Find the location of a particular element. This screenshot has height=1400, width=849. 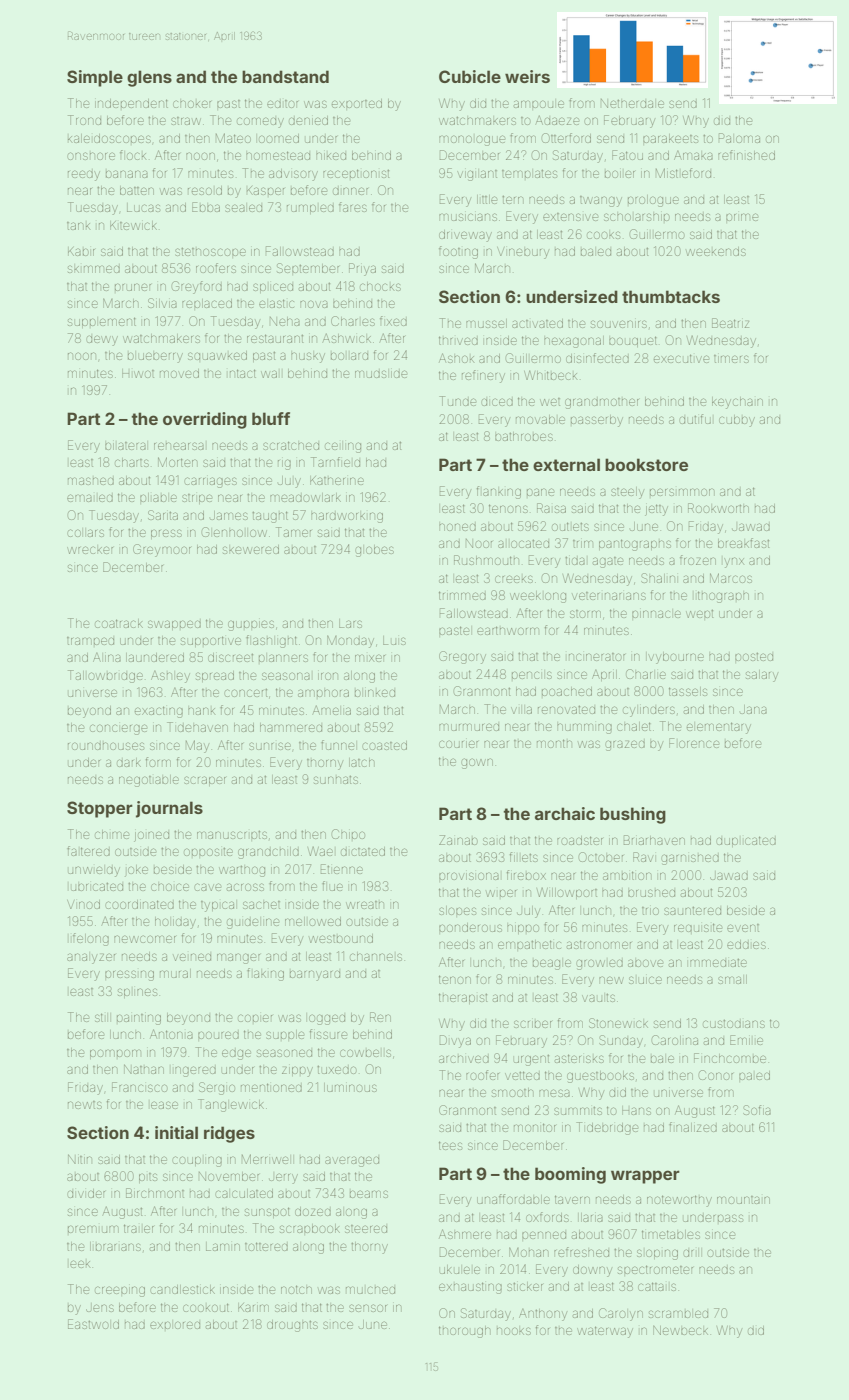

Newbeck is located at coordinates (680, 1330).
